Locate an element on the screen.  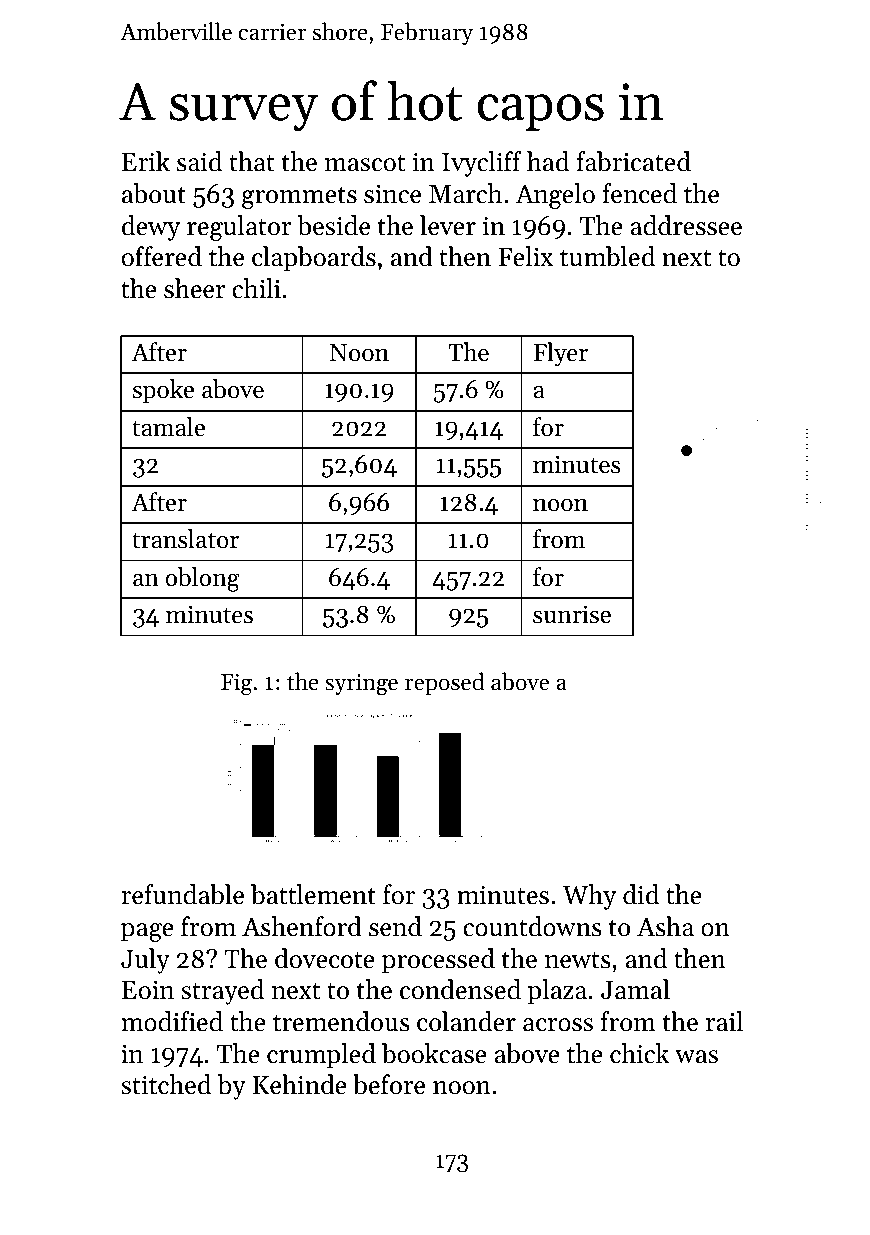
sunrise is located at coordinates (572, 614).
